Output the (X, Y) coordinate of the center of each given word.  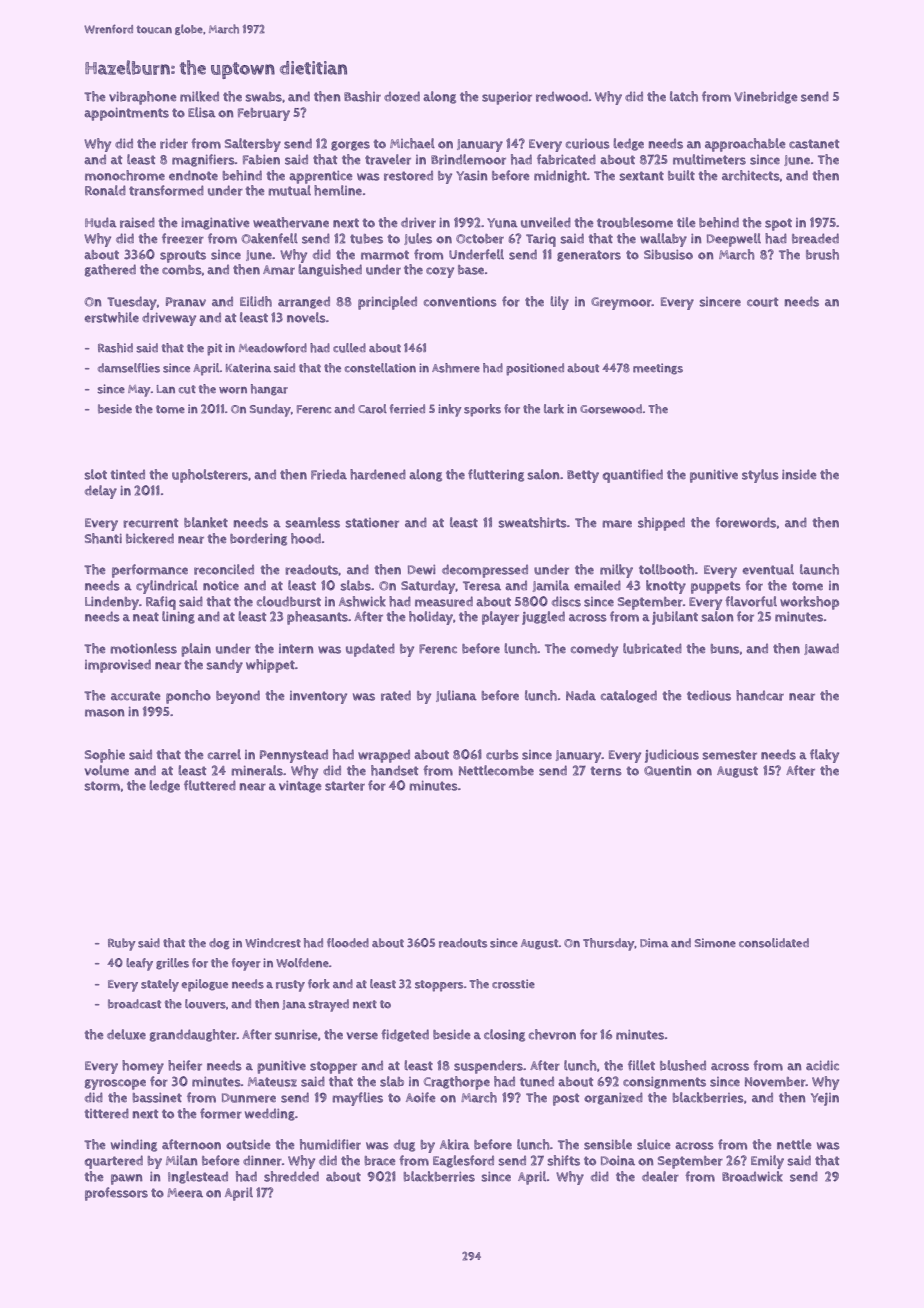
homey (143, 1067)
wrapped (384, 756)
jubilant (675, 618)
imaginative (215, 224)
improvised (118, 666)
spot (778, 224)
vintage (300, 787)
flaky (824, 756)
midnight (560, 176)
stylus (760, 476)
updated (370, 650)
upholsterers (210, 476)
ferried (407, 409)
